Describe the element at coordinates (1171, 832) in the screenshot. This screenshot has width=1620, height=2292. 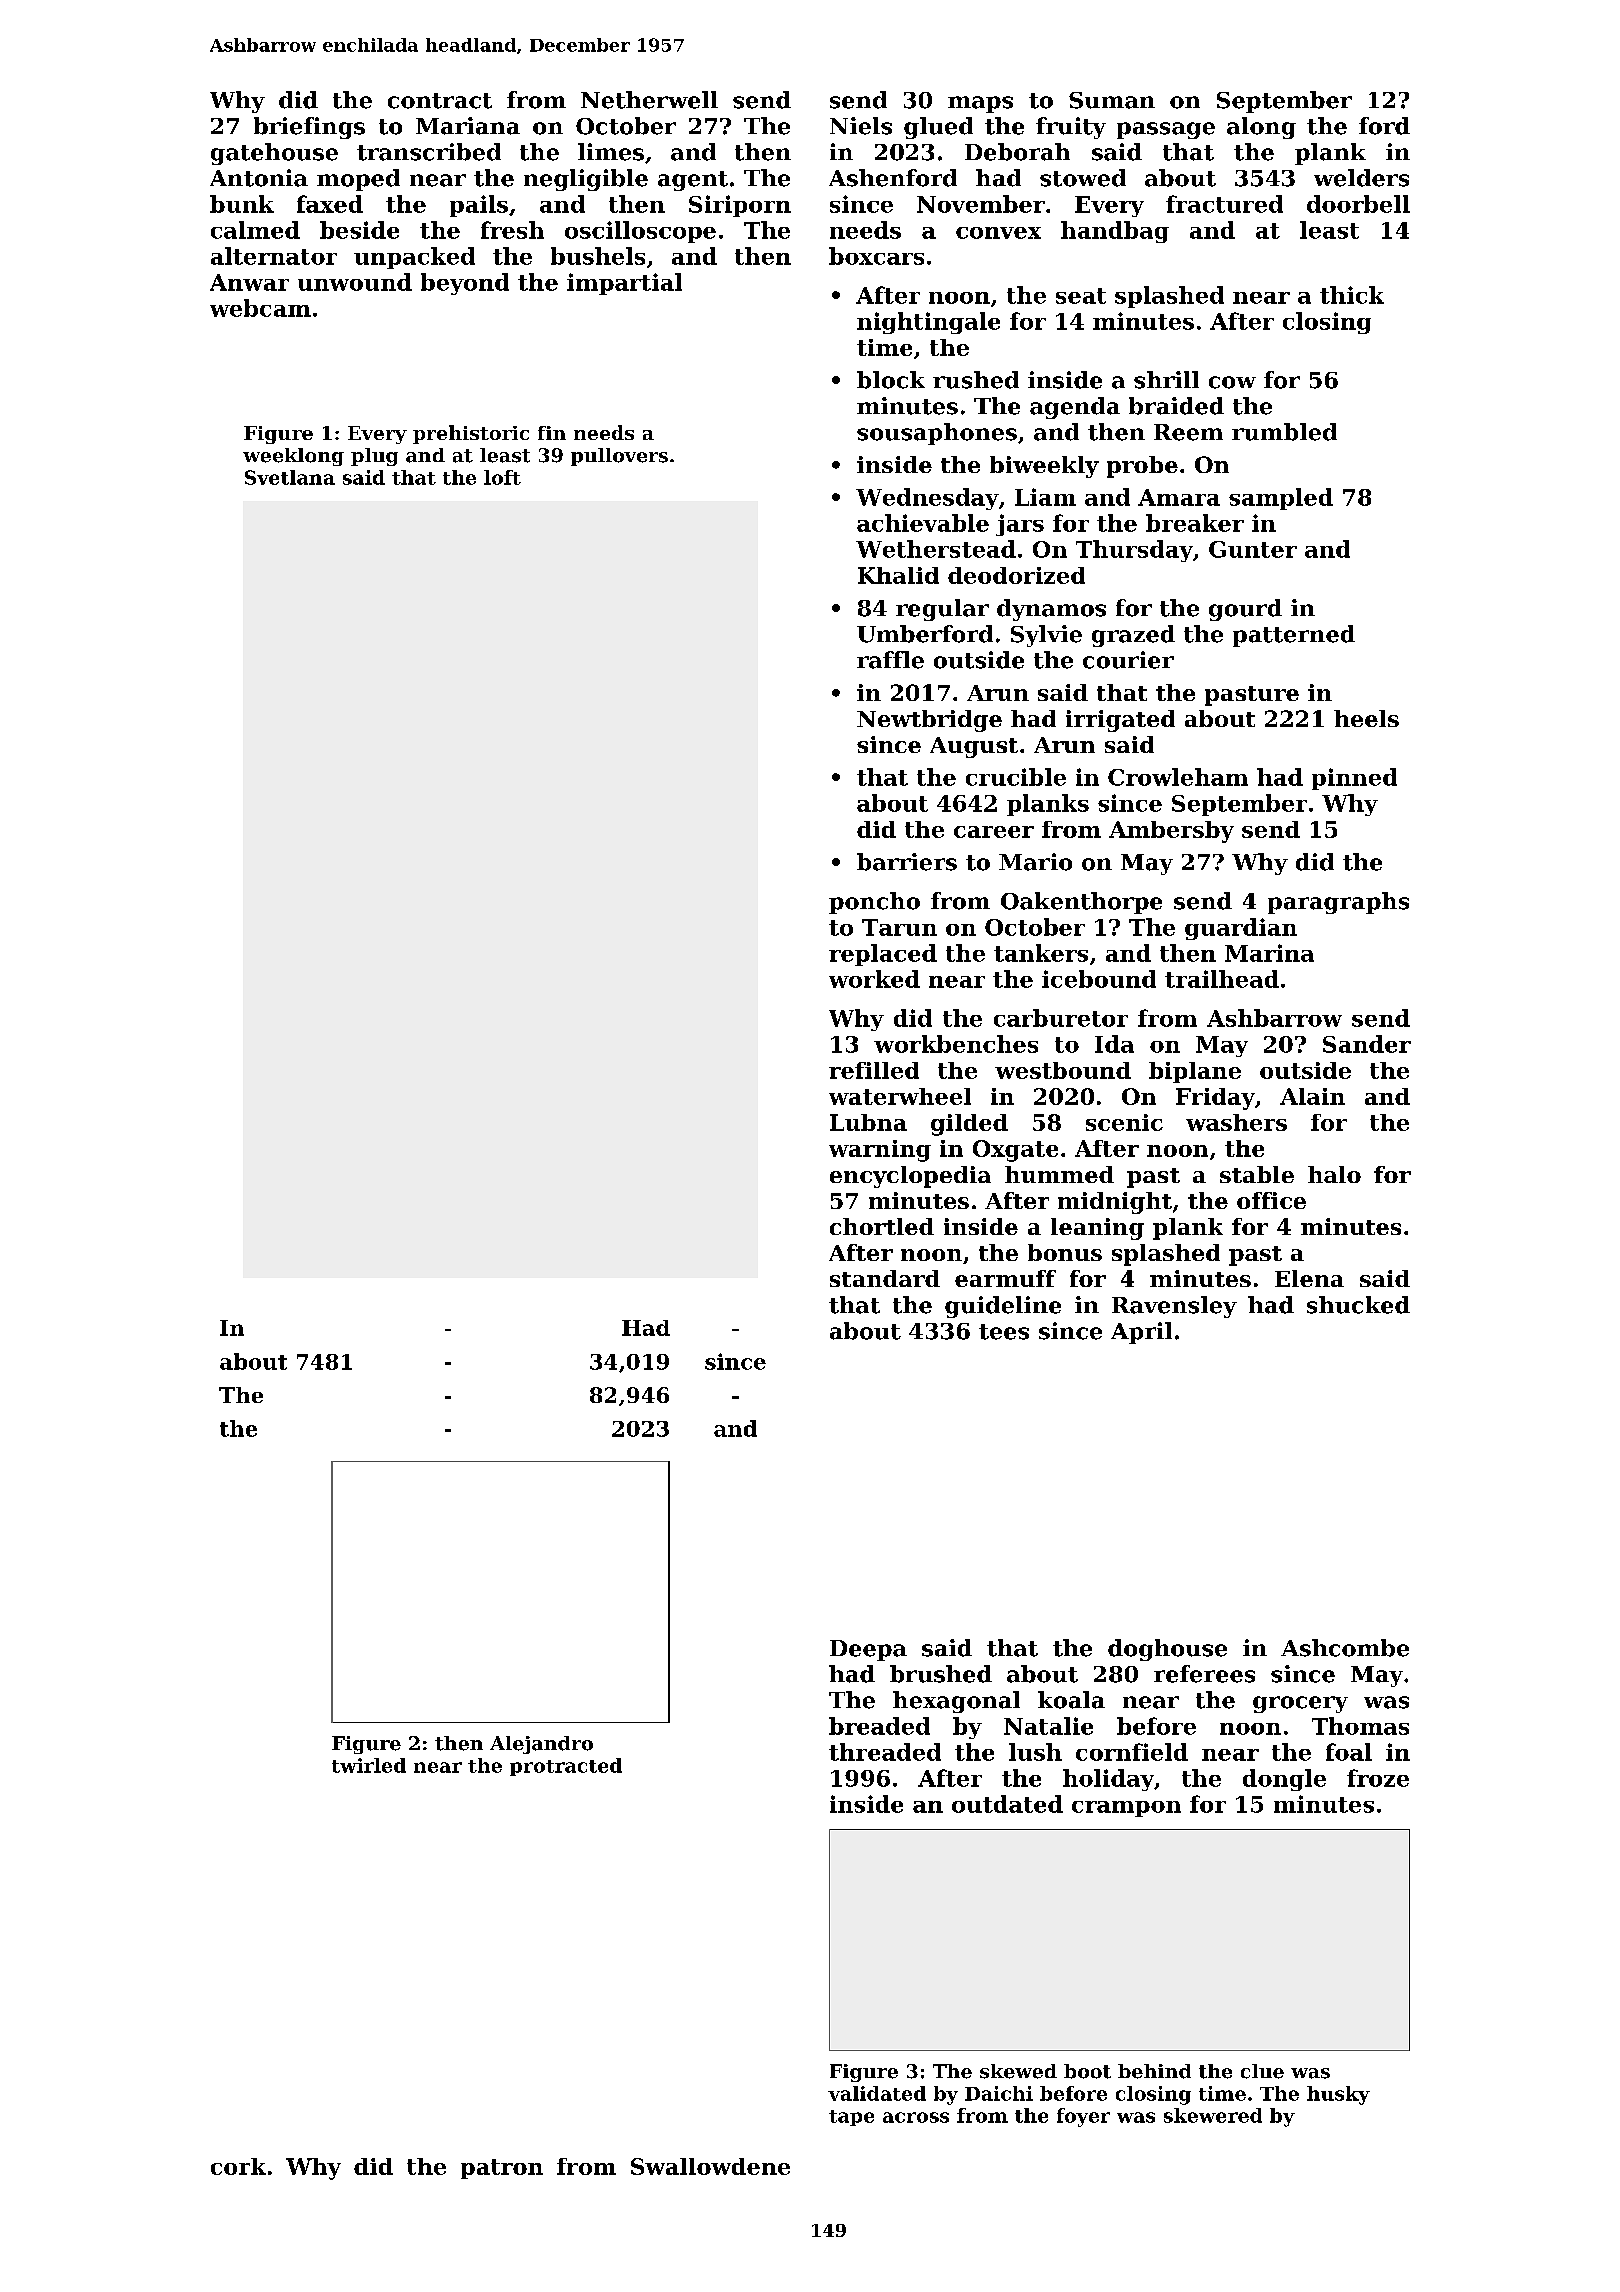
I see `Ambersby` at that location.
